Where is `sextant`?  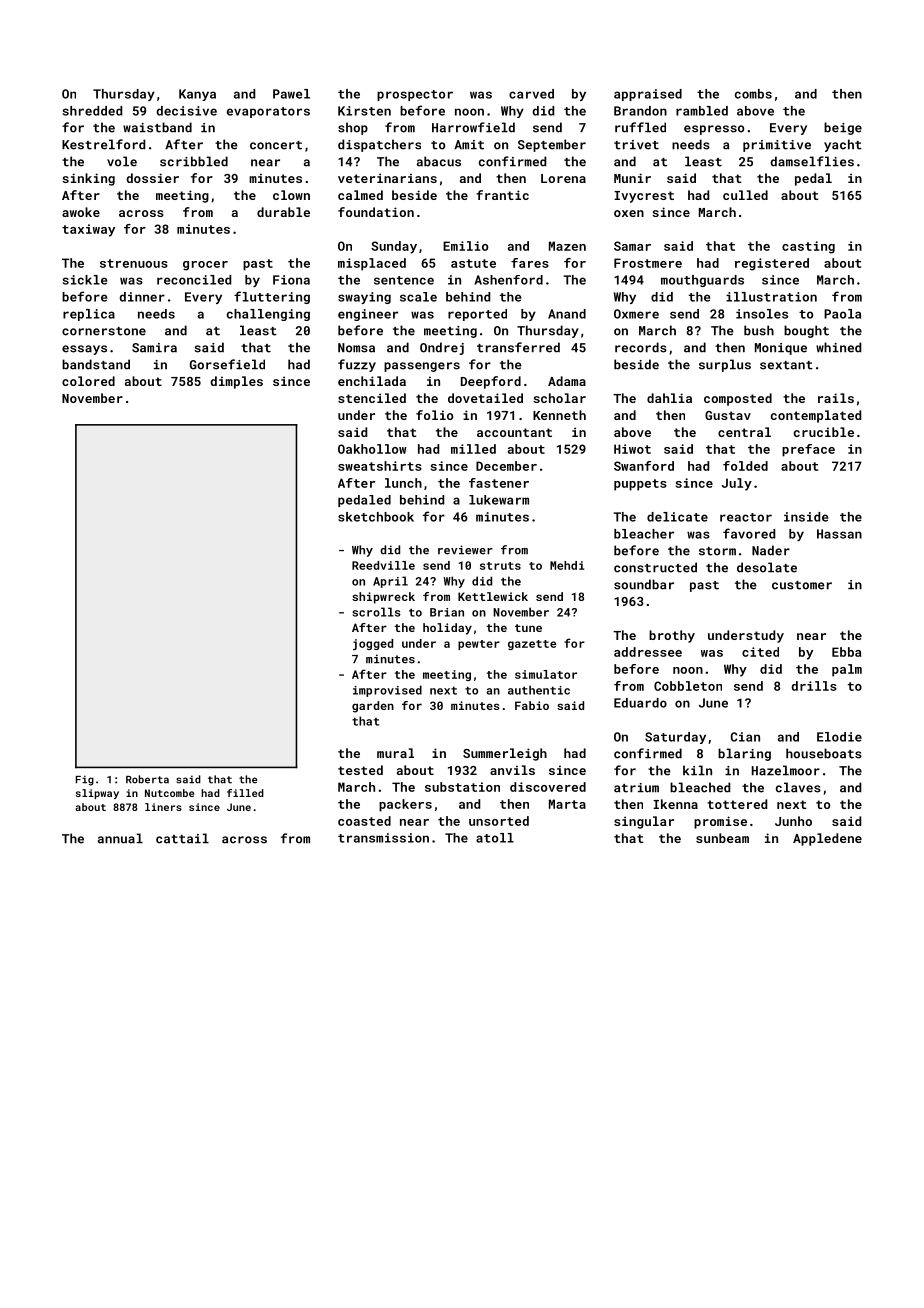 sextant is located at coordinates (786, 365).
